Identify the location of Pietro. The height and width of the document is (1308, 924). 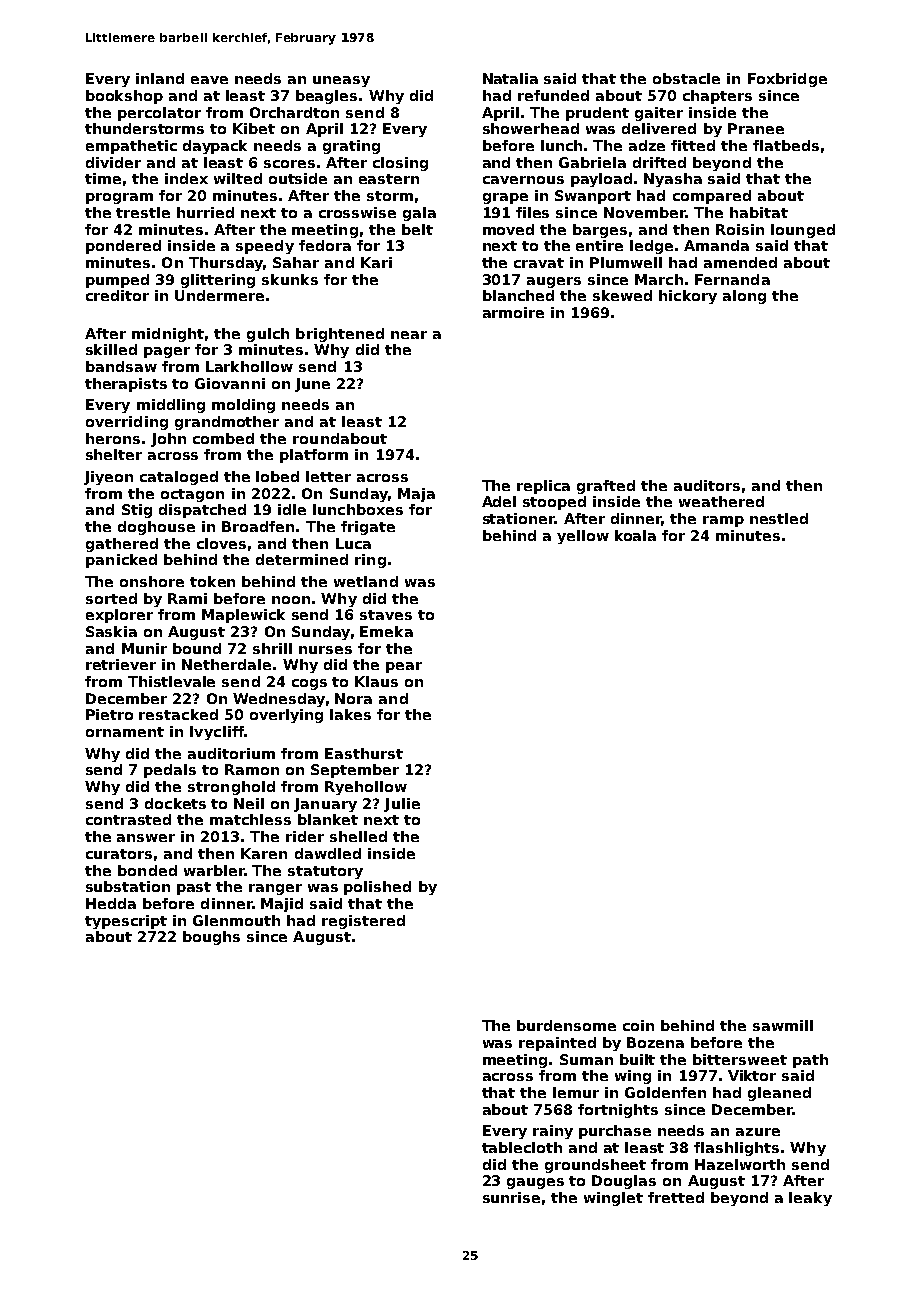
(109, 714).
